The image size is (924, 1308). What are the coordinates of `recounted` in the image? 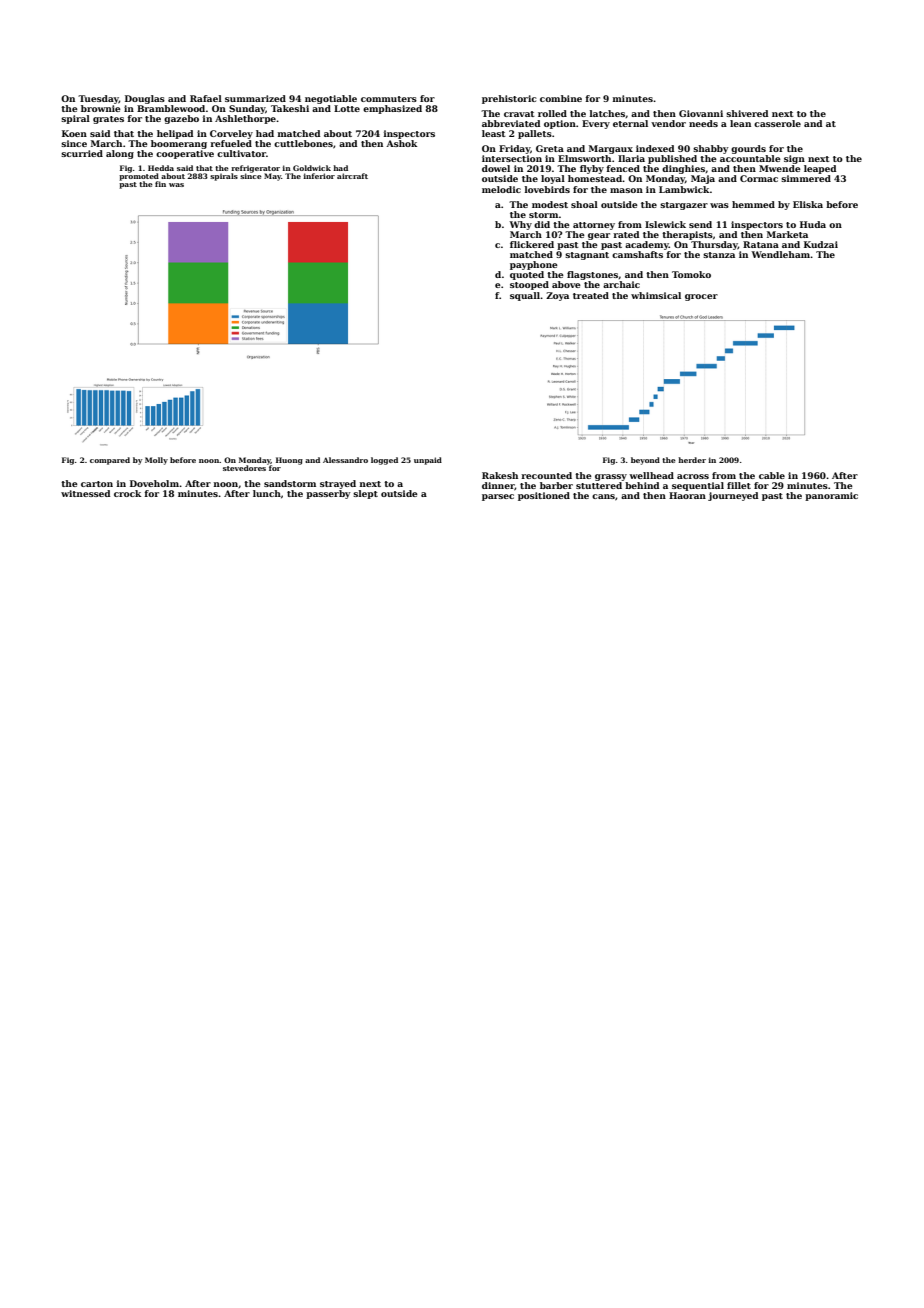 It's located at (546, 475).
